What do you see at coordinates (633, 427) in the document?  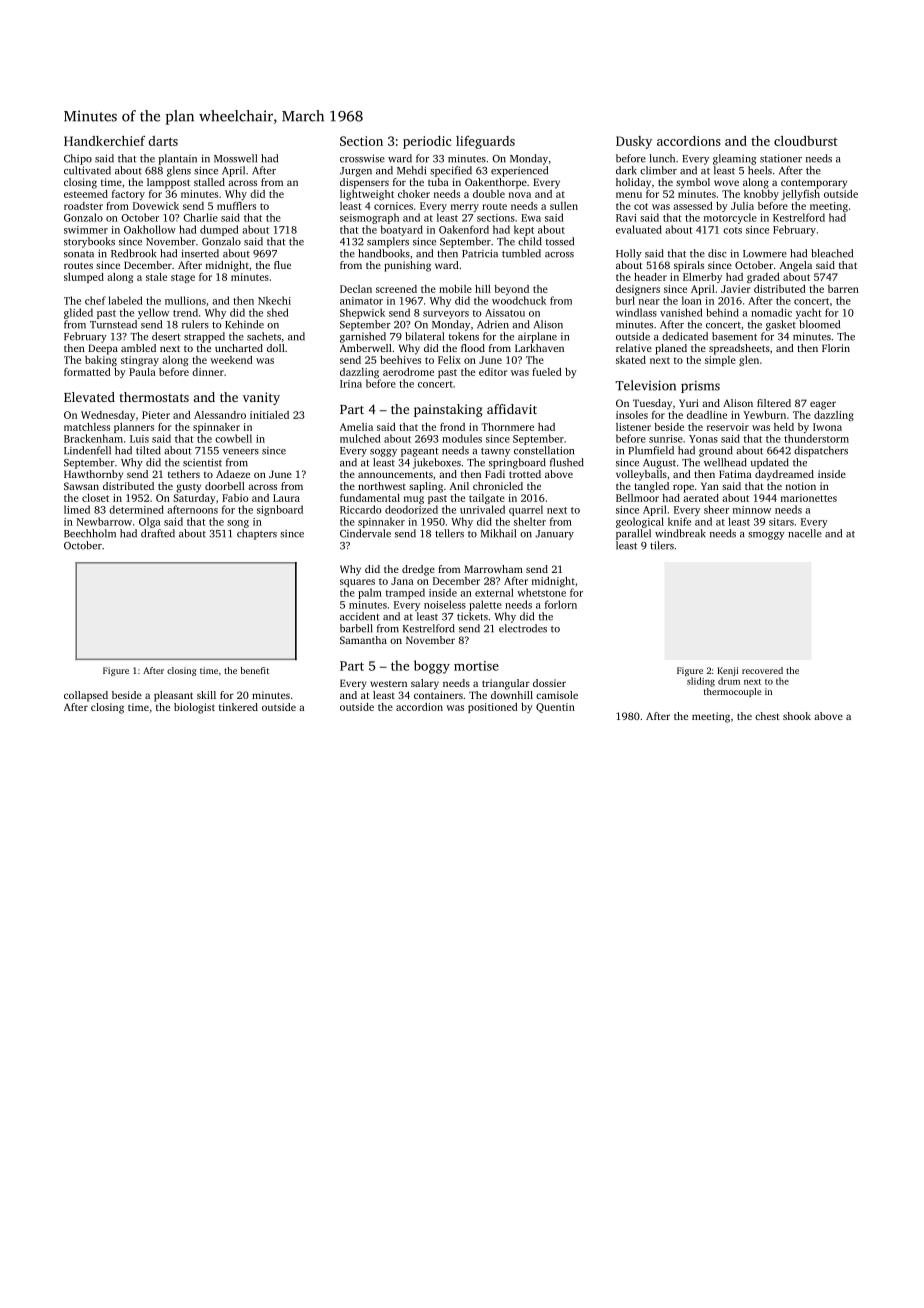 I see `listener` at bounding box center [633, 427].
